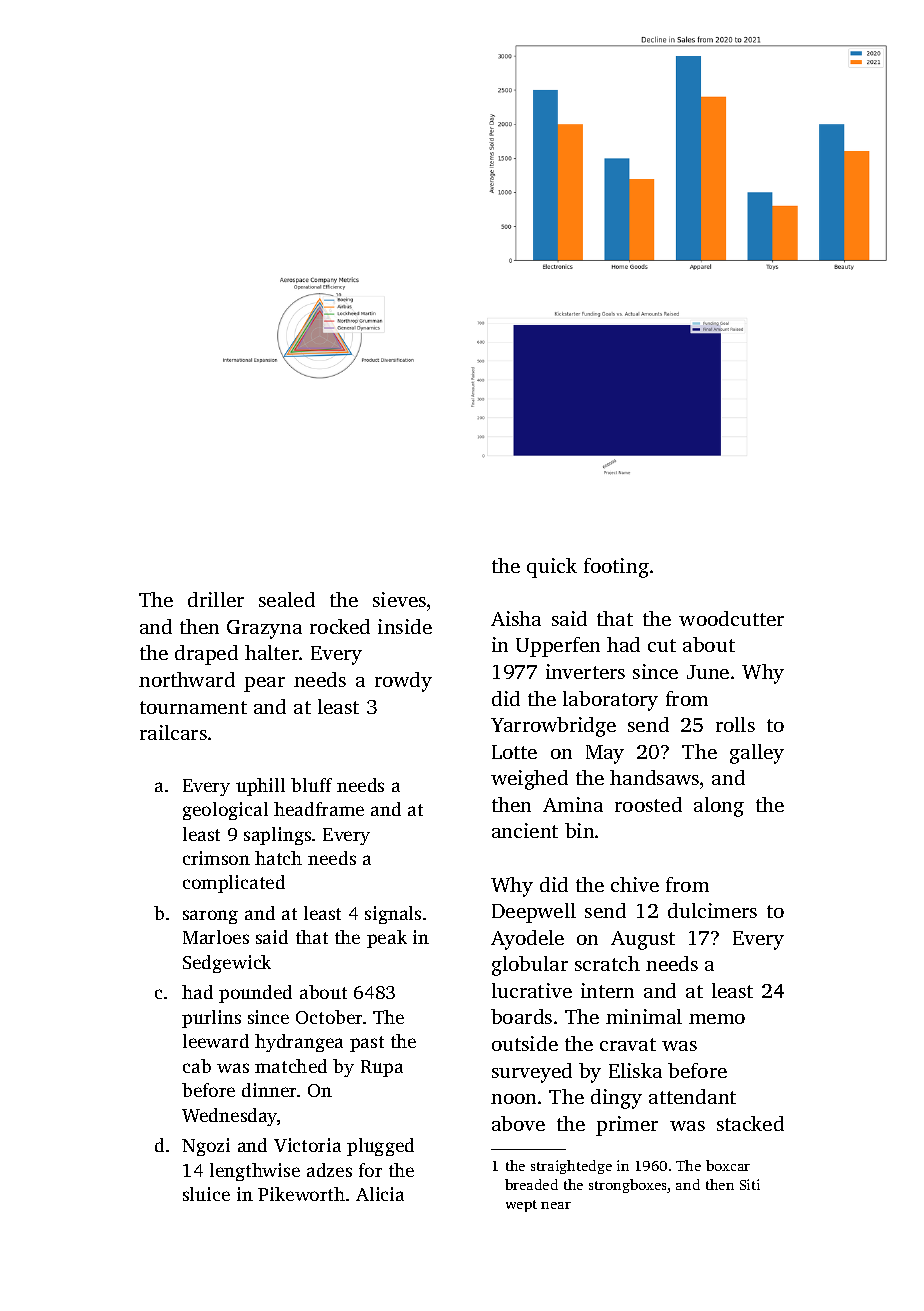 The width and height of the screenshot is (924, 1311). What do you see at coordinates (287, 599) in the screenshot?
I see `sealed` at bounding box center [287, 599].
